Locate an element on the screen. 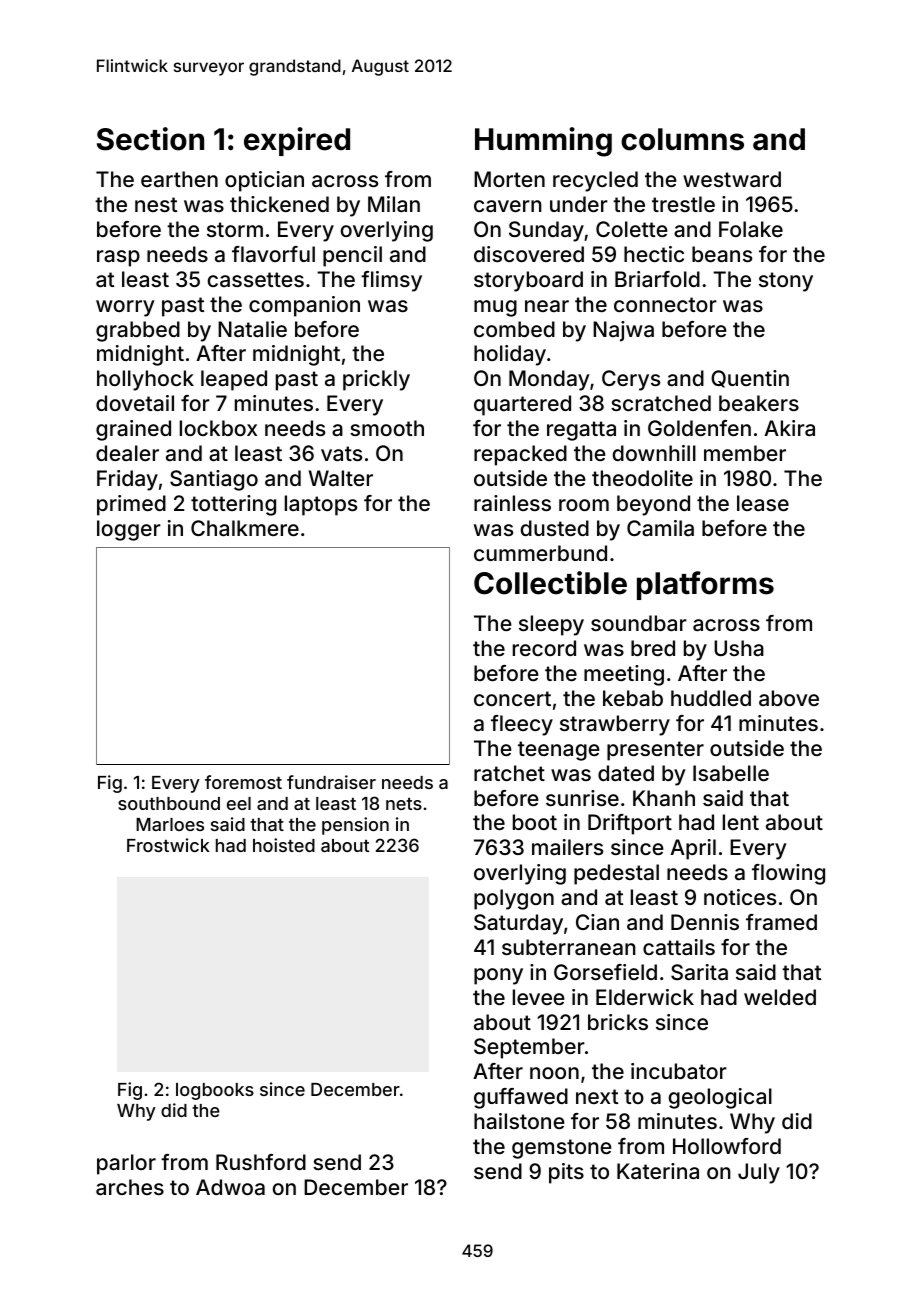 The image size is (923, 1311). logger is located at coordinates (129, 530).
